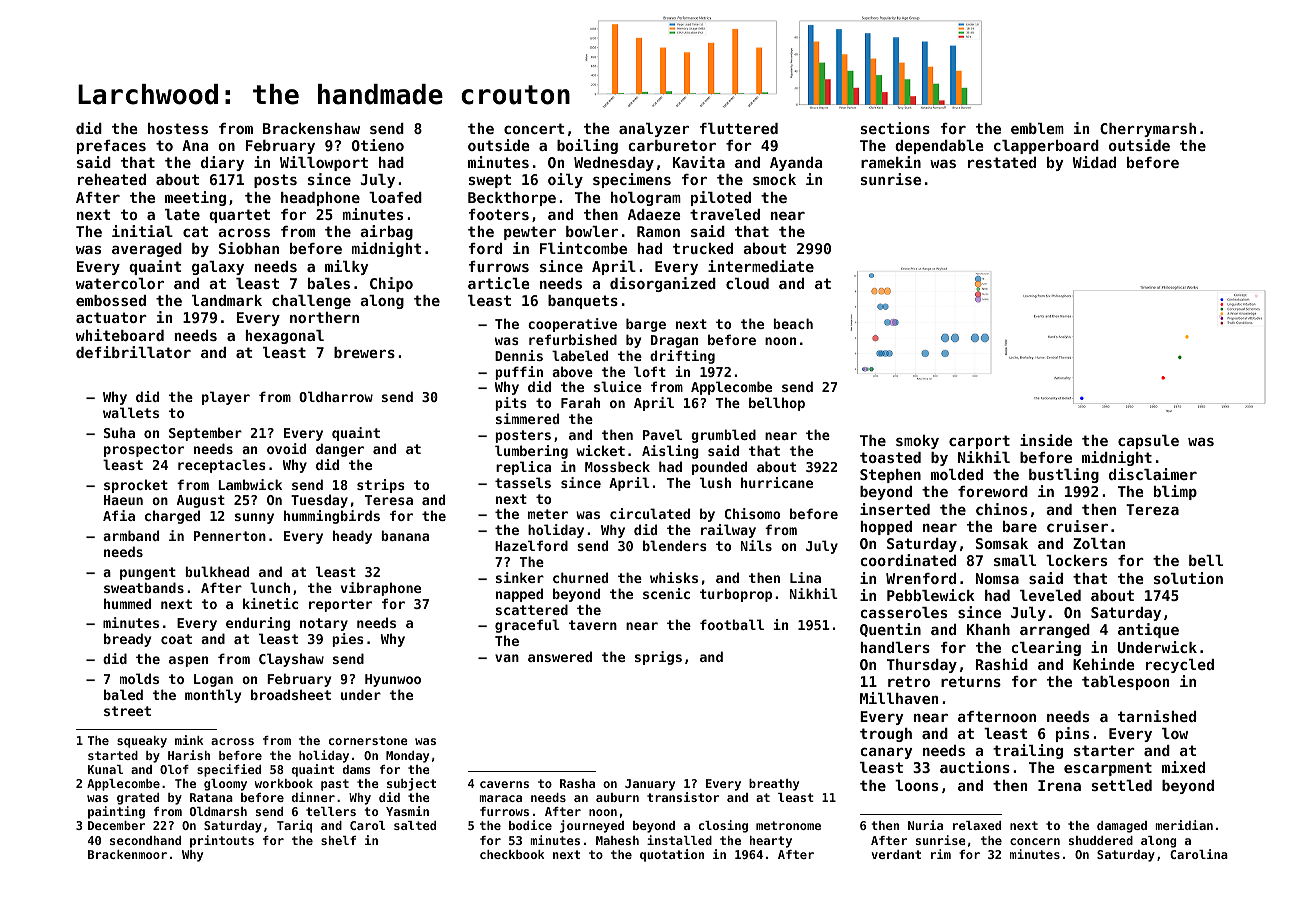  What do you see at coordinates (226, 398) in the image?
I see `player` at bounding box center [226, 398].
